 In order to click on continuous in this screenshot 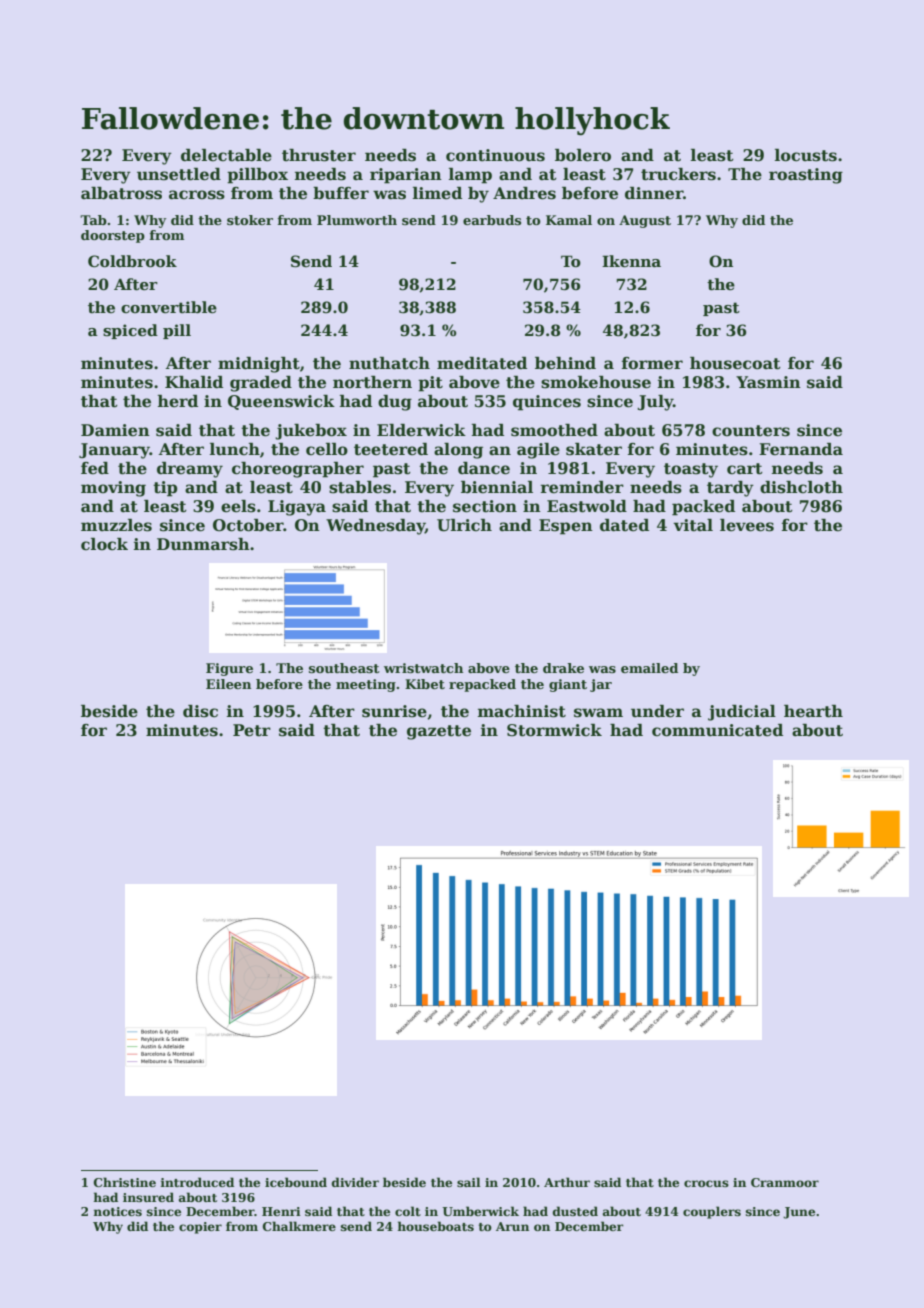, I will do `click(495, 155)`.
